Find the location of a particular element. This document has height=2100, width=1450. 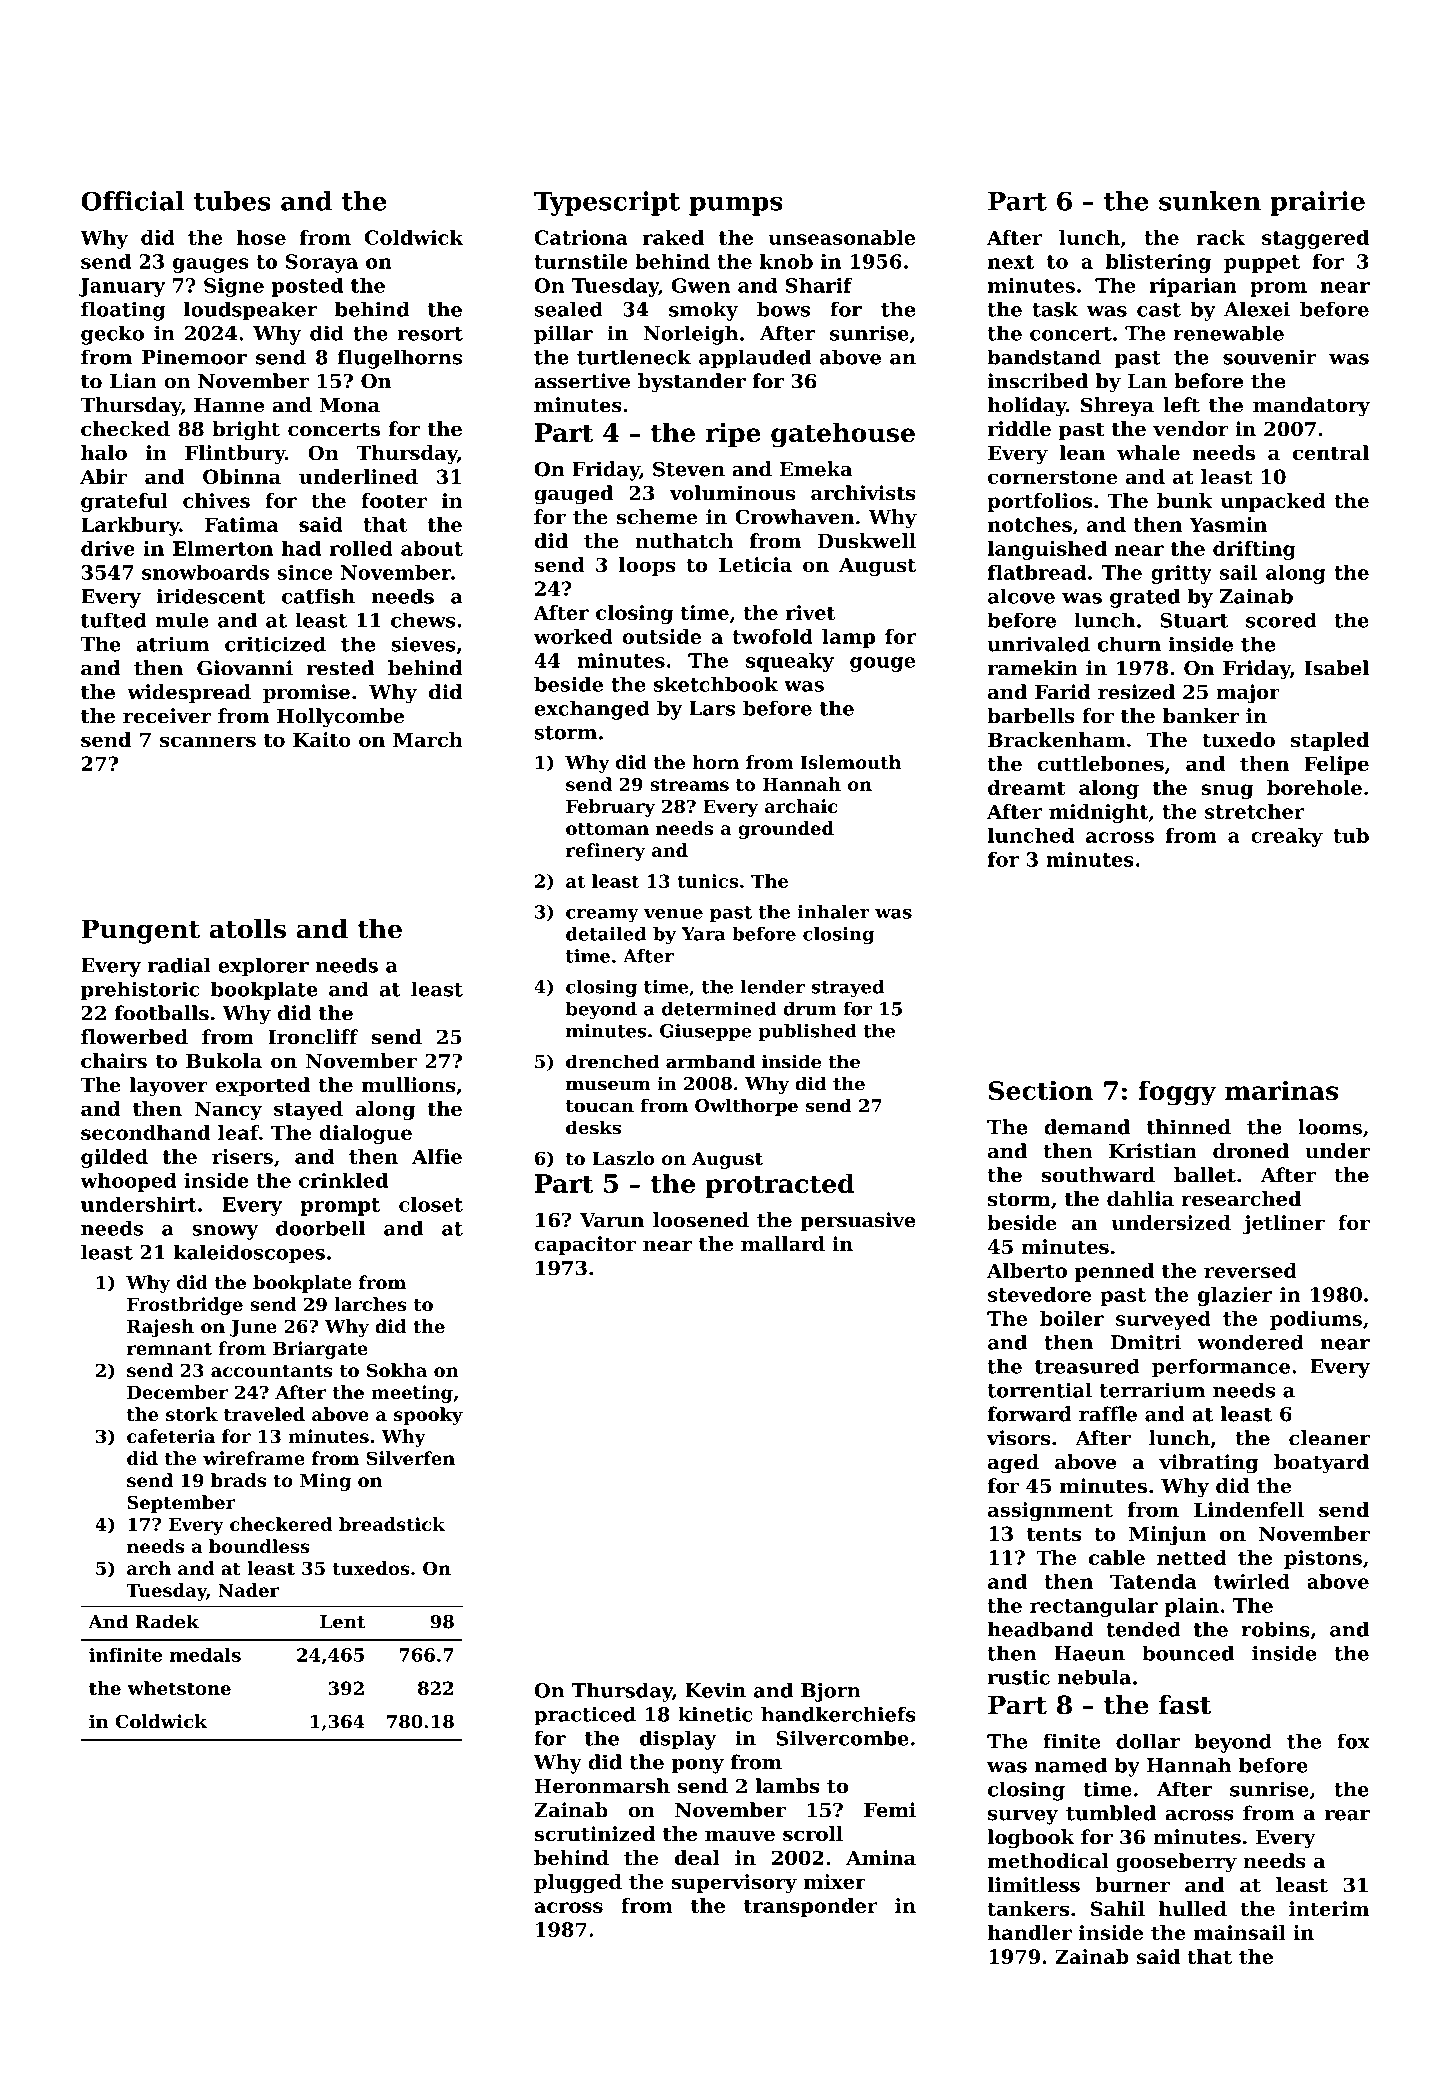

drum is located at coordinates (809, 1008).
